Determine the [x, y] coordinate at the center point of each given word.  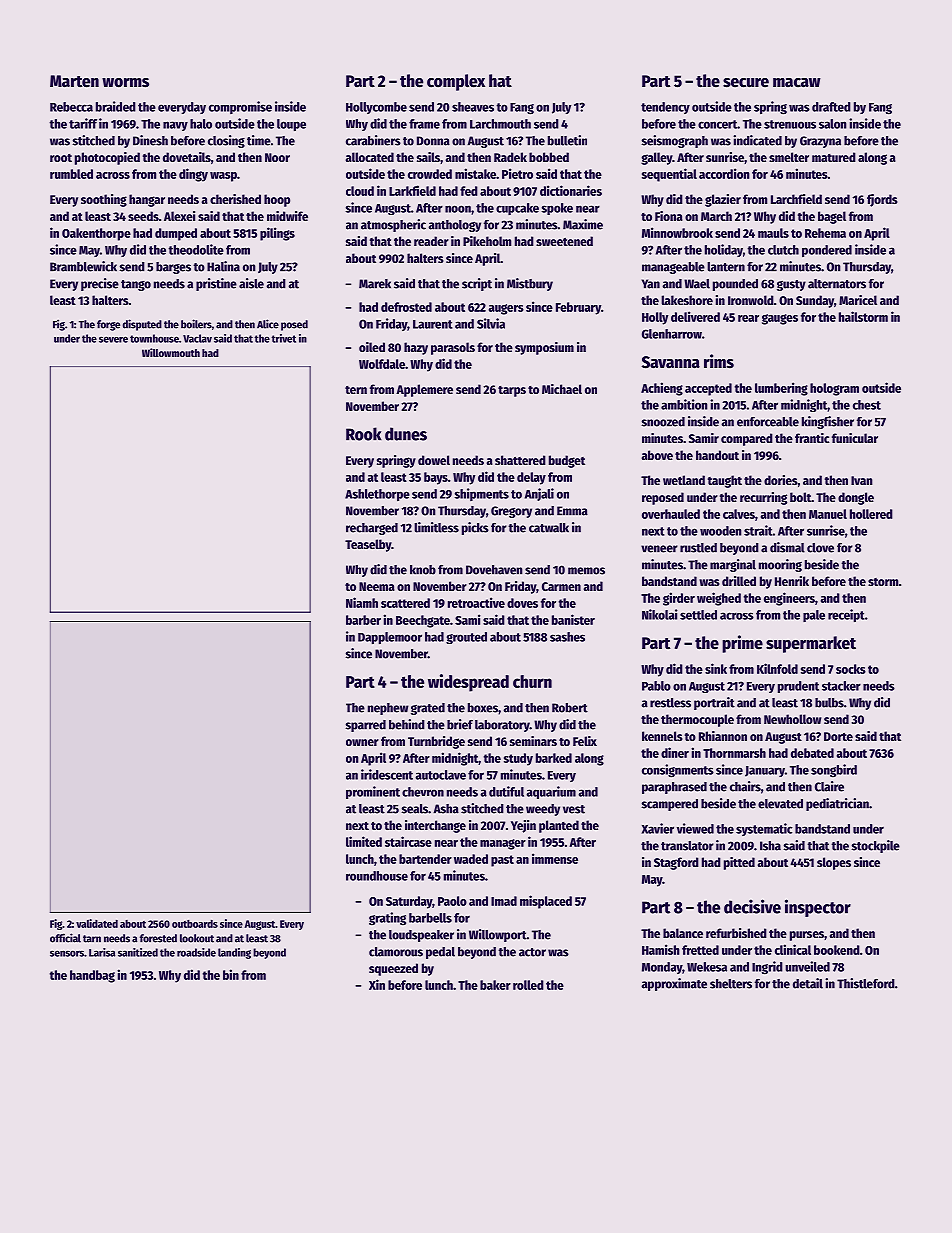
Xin [377, 984]
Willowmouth [171, 352]
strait [758, 530]
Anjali [539, 494]
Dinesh [150, 140]
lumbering [781, 389]
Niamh [362, 602]
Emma [572, 511]
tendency [665, 108]
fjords [882, 200]
